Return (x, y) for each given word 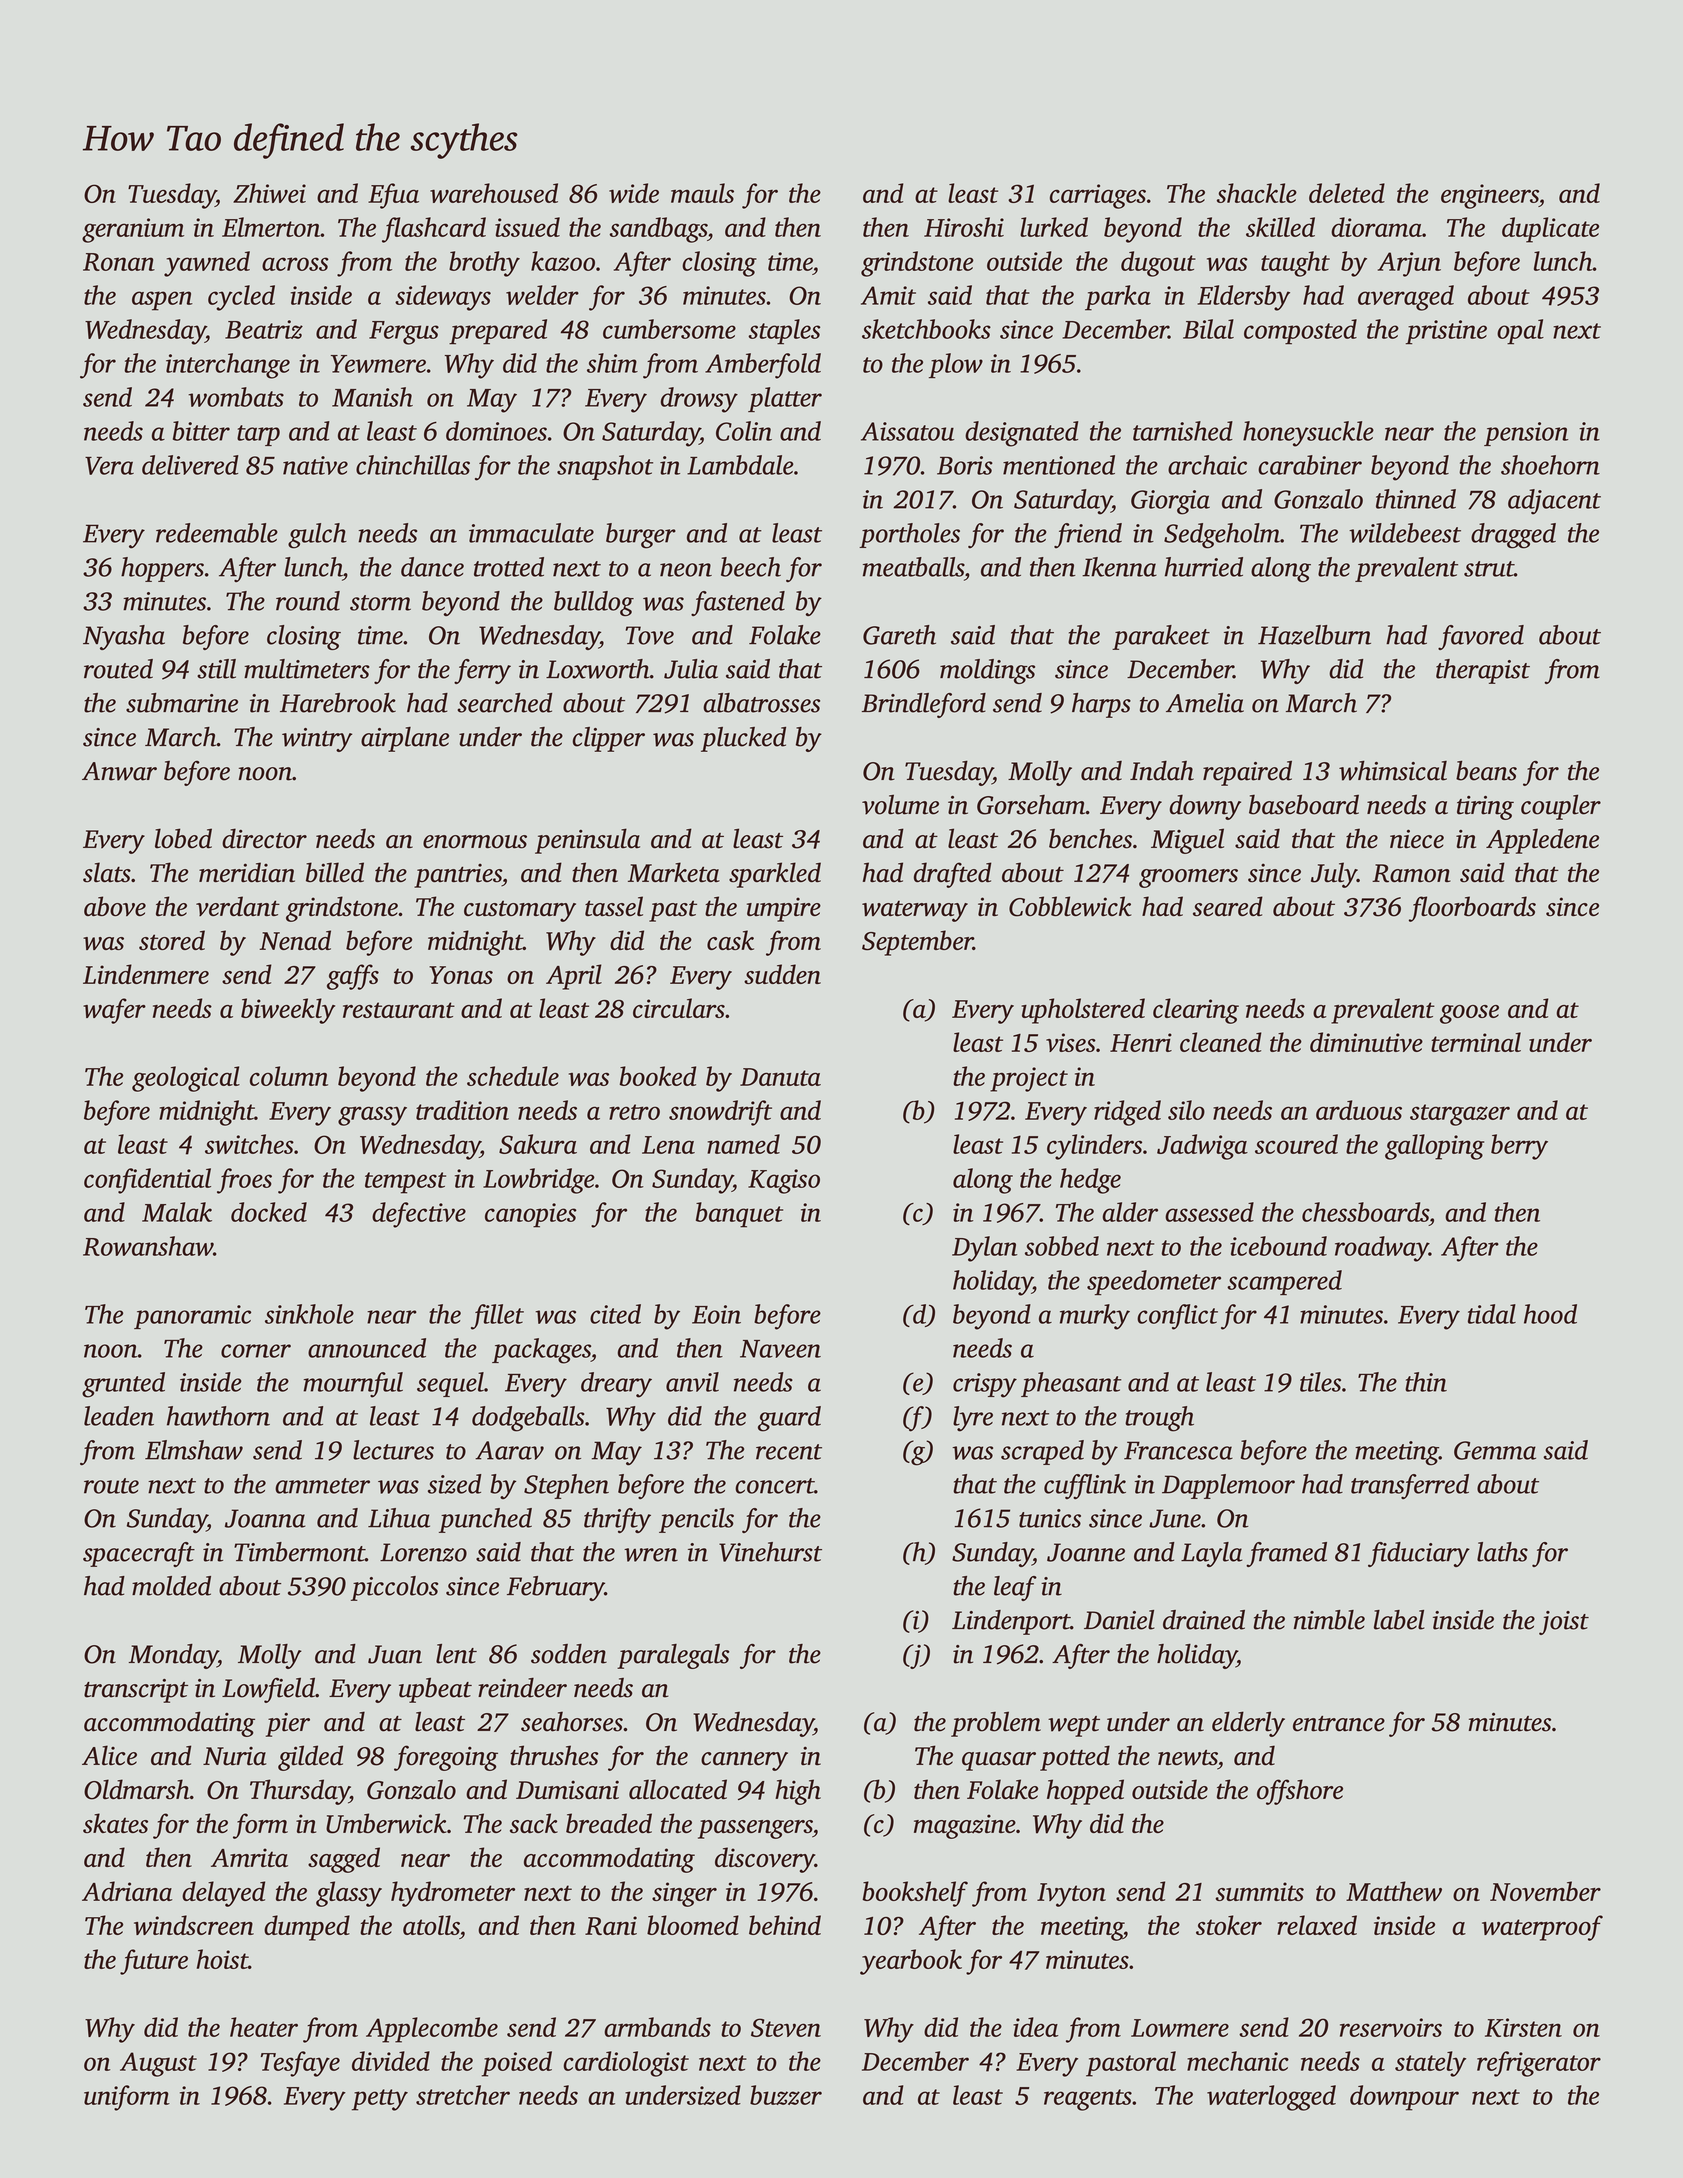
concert (774, 1486)
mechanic (1238, 2061)
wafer (114, 1011)
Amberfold (763, 366)
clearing (1196, 1011)
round (308, 601)
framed (1286, 1554)
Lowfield (268, 1690)
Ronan (119, 262)
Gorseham (1031, 805)
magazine (965, 1826)
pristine (1446, 332)
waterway (915, 911)
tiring (1485, 808)
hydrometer (453, 1894)
